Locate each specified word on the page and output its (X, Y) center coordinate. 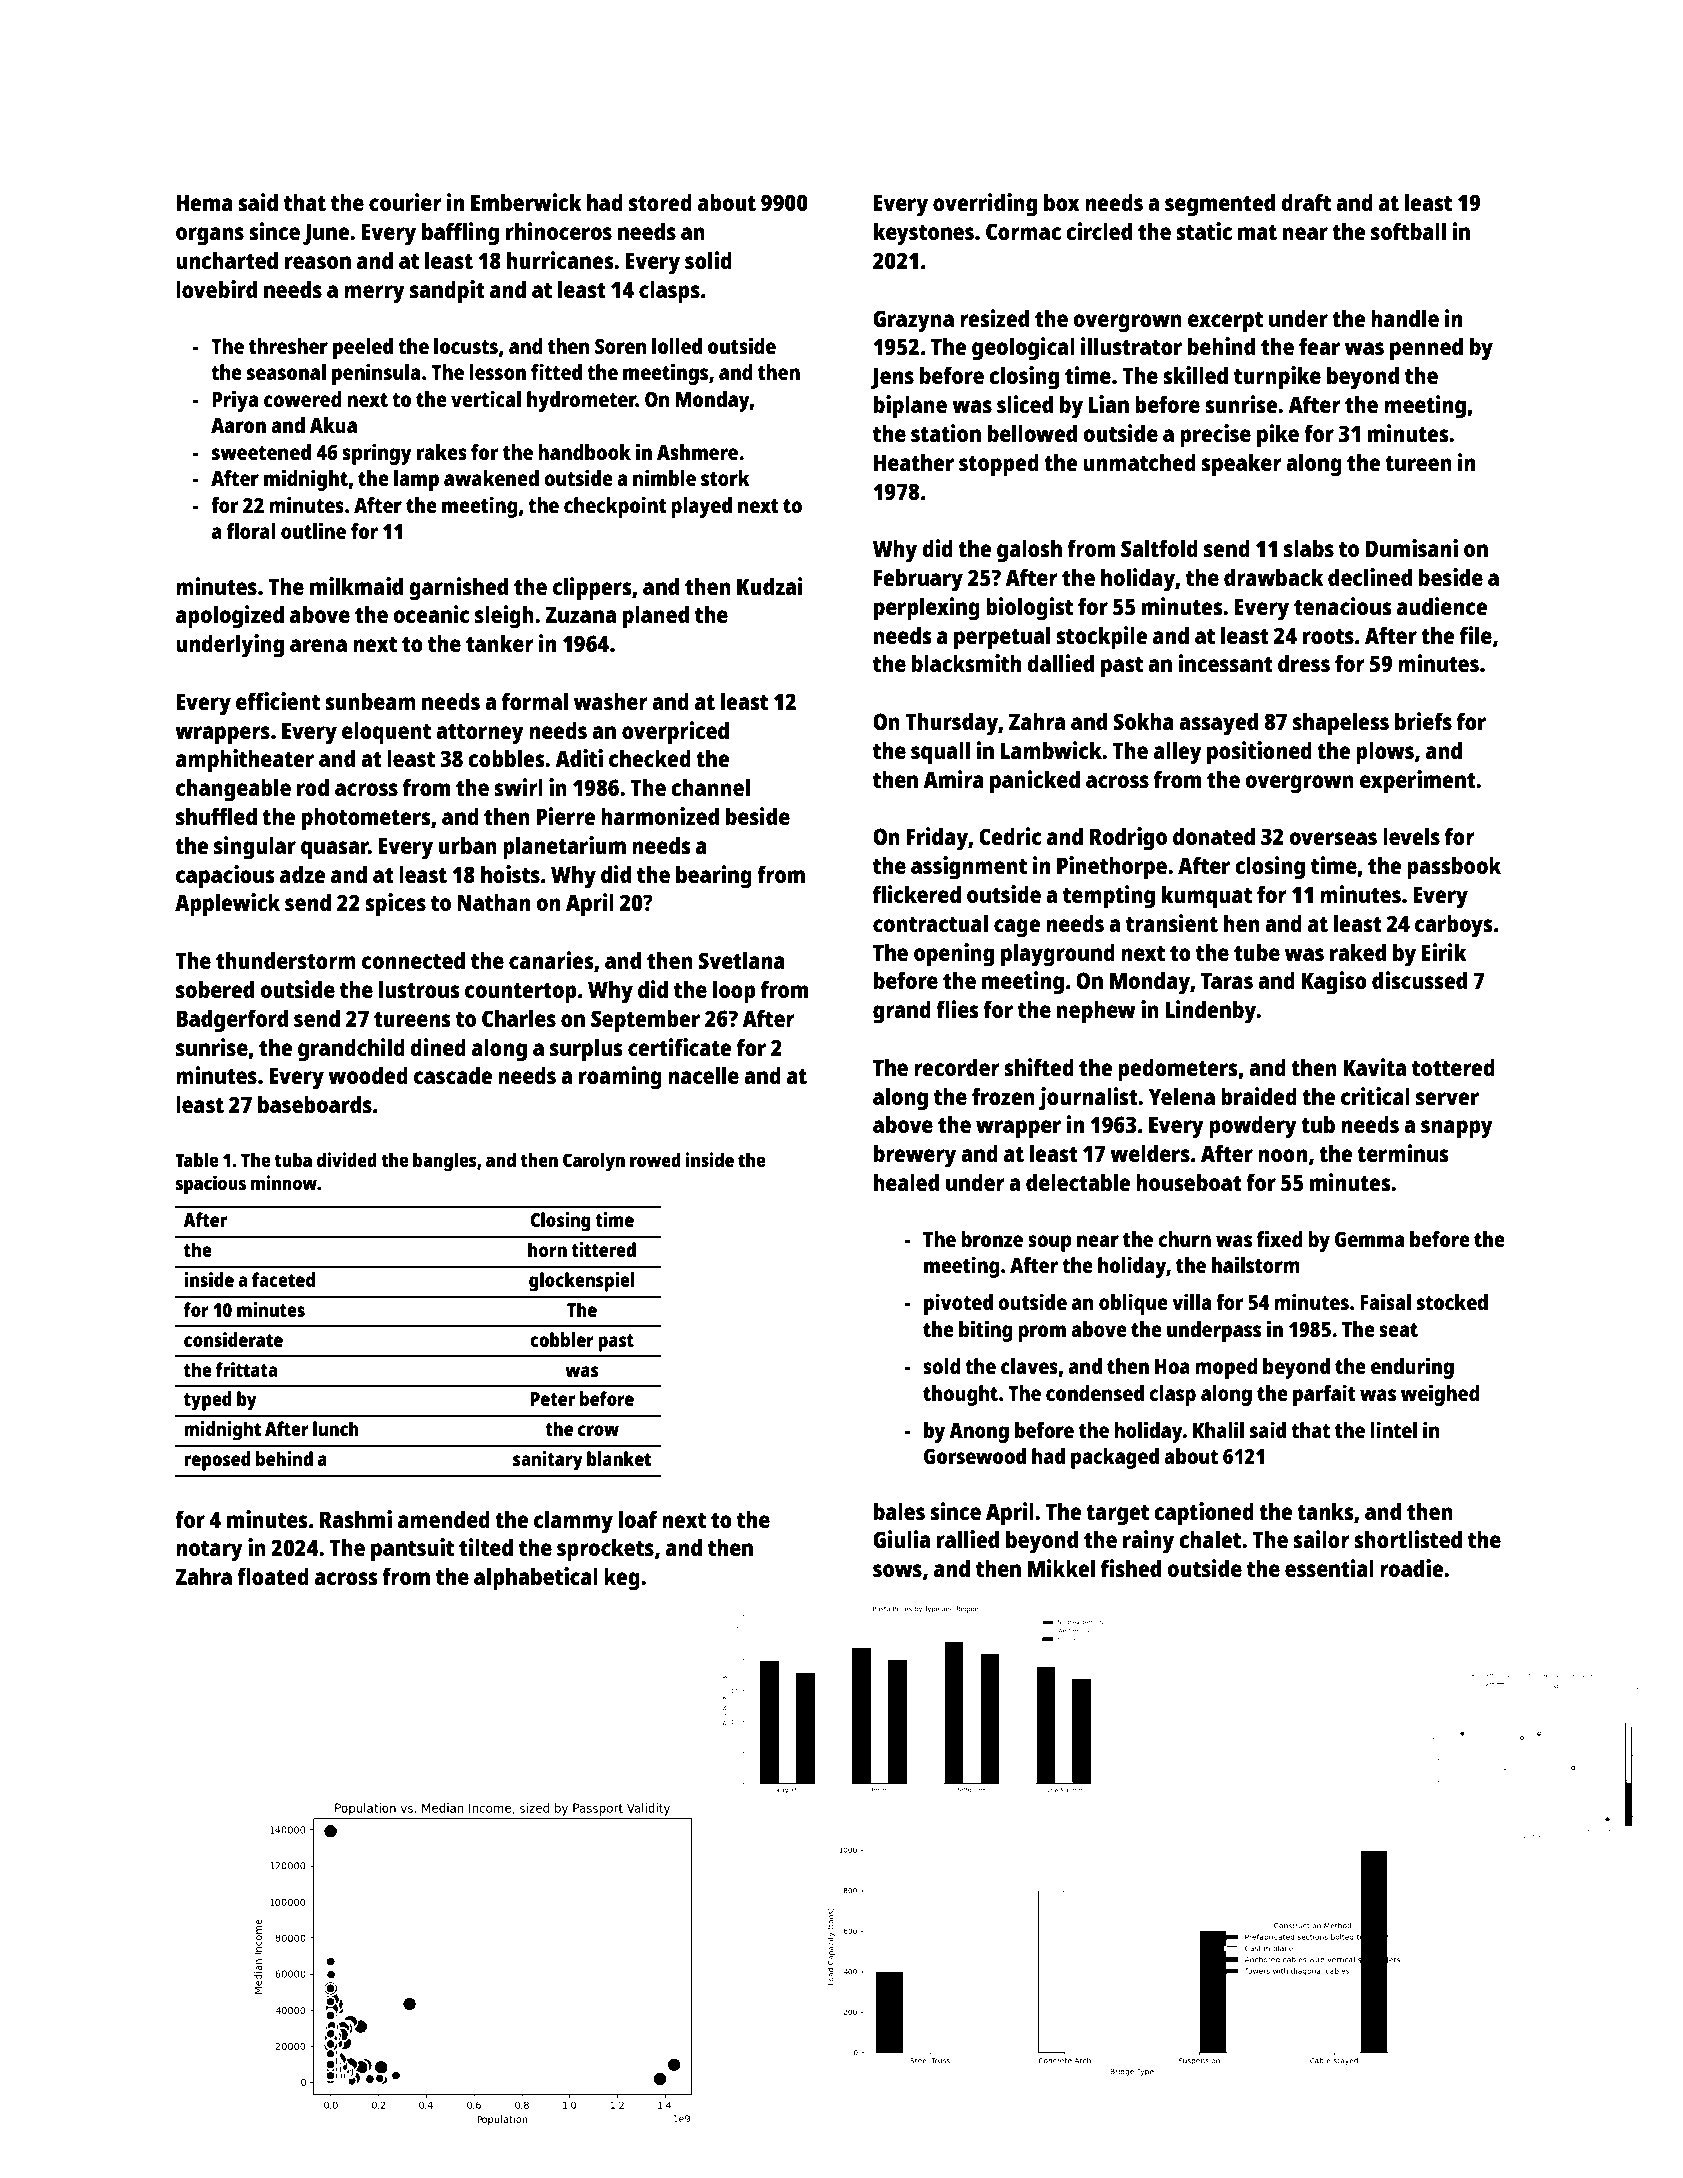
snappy (1457, 1129)
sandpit (447, 292)
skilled (1195, 375)
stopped (999, 465)
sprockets (605, 1550)
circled (1099, 231)
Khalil (1218, 1429)
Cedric (1010, 836)
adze (302, 874)
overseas (1333, 838)
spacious (211, 1185)
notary (209, 1551)
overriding (985, 205)
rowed (655, 1159)
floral (251, 531)
